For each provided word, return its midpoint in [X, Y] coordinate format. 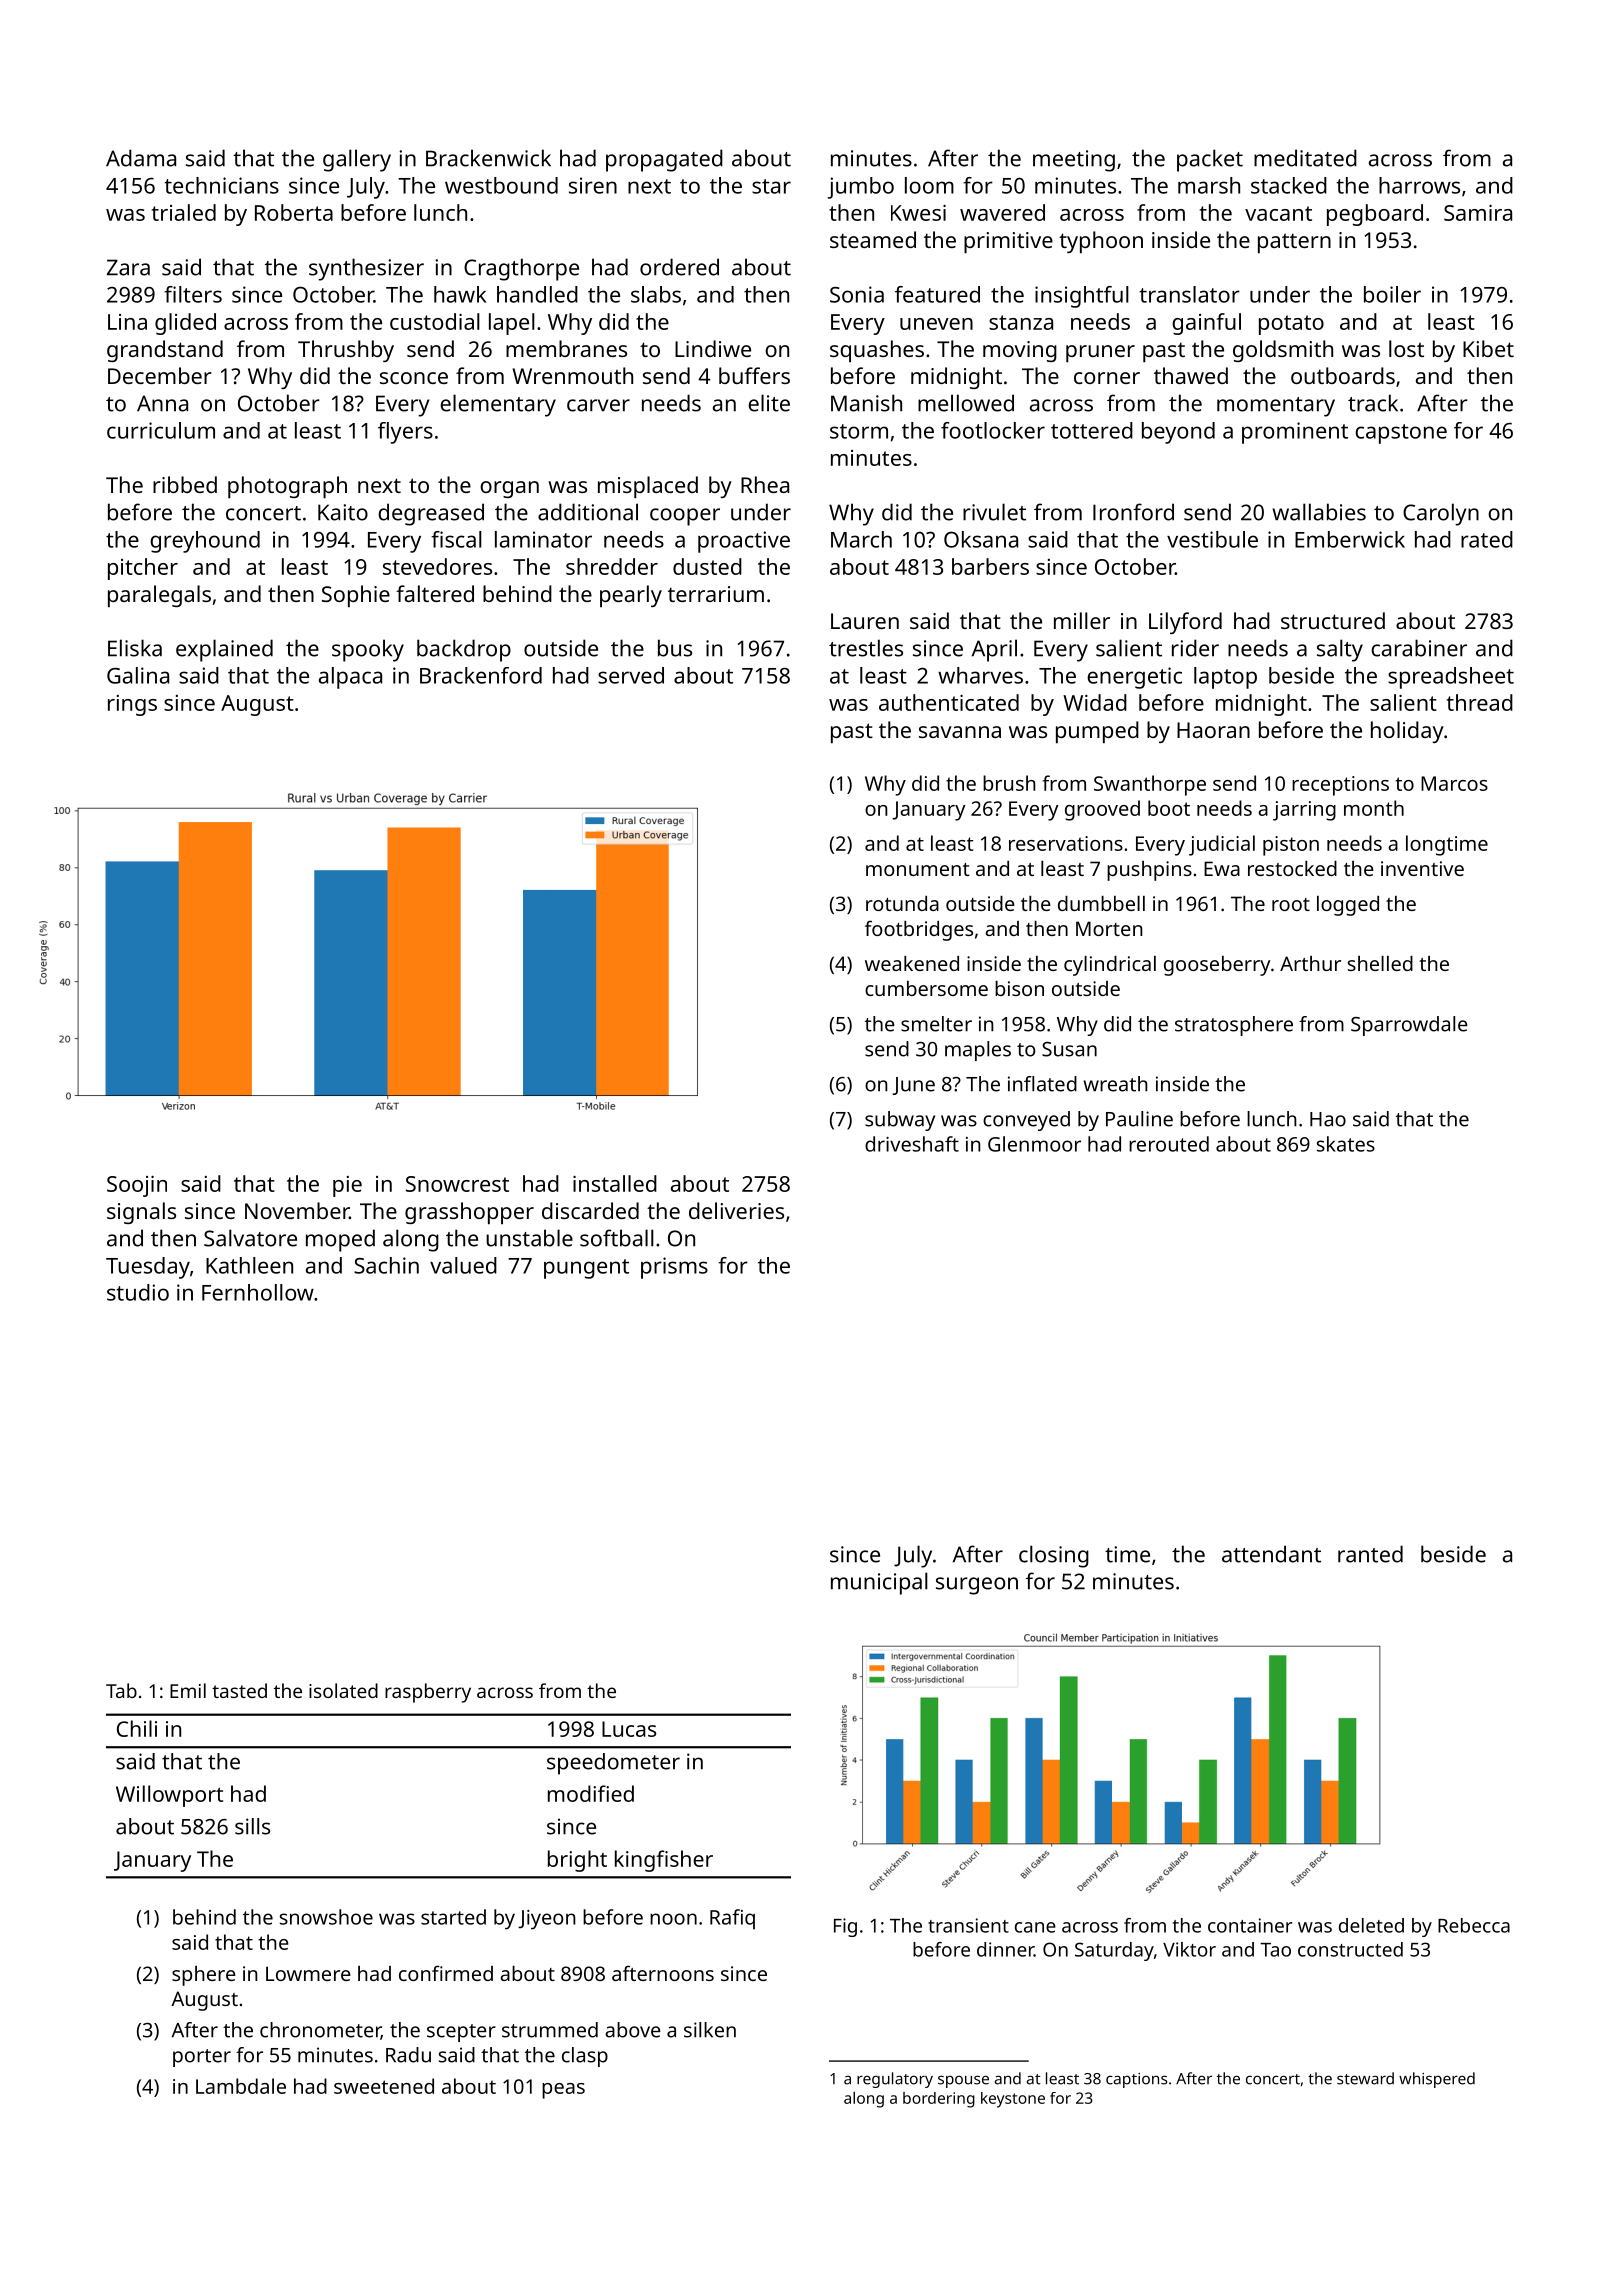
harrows [1419, 185]
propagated [664, 160]
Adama [141, 158]
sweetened [384, 2086]
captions [1136, 2080]
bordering [939, 2100]
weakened [912, 963]
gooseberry [1217, 966]
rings [132, 705]
